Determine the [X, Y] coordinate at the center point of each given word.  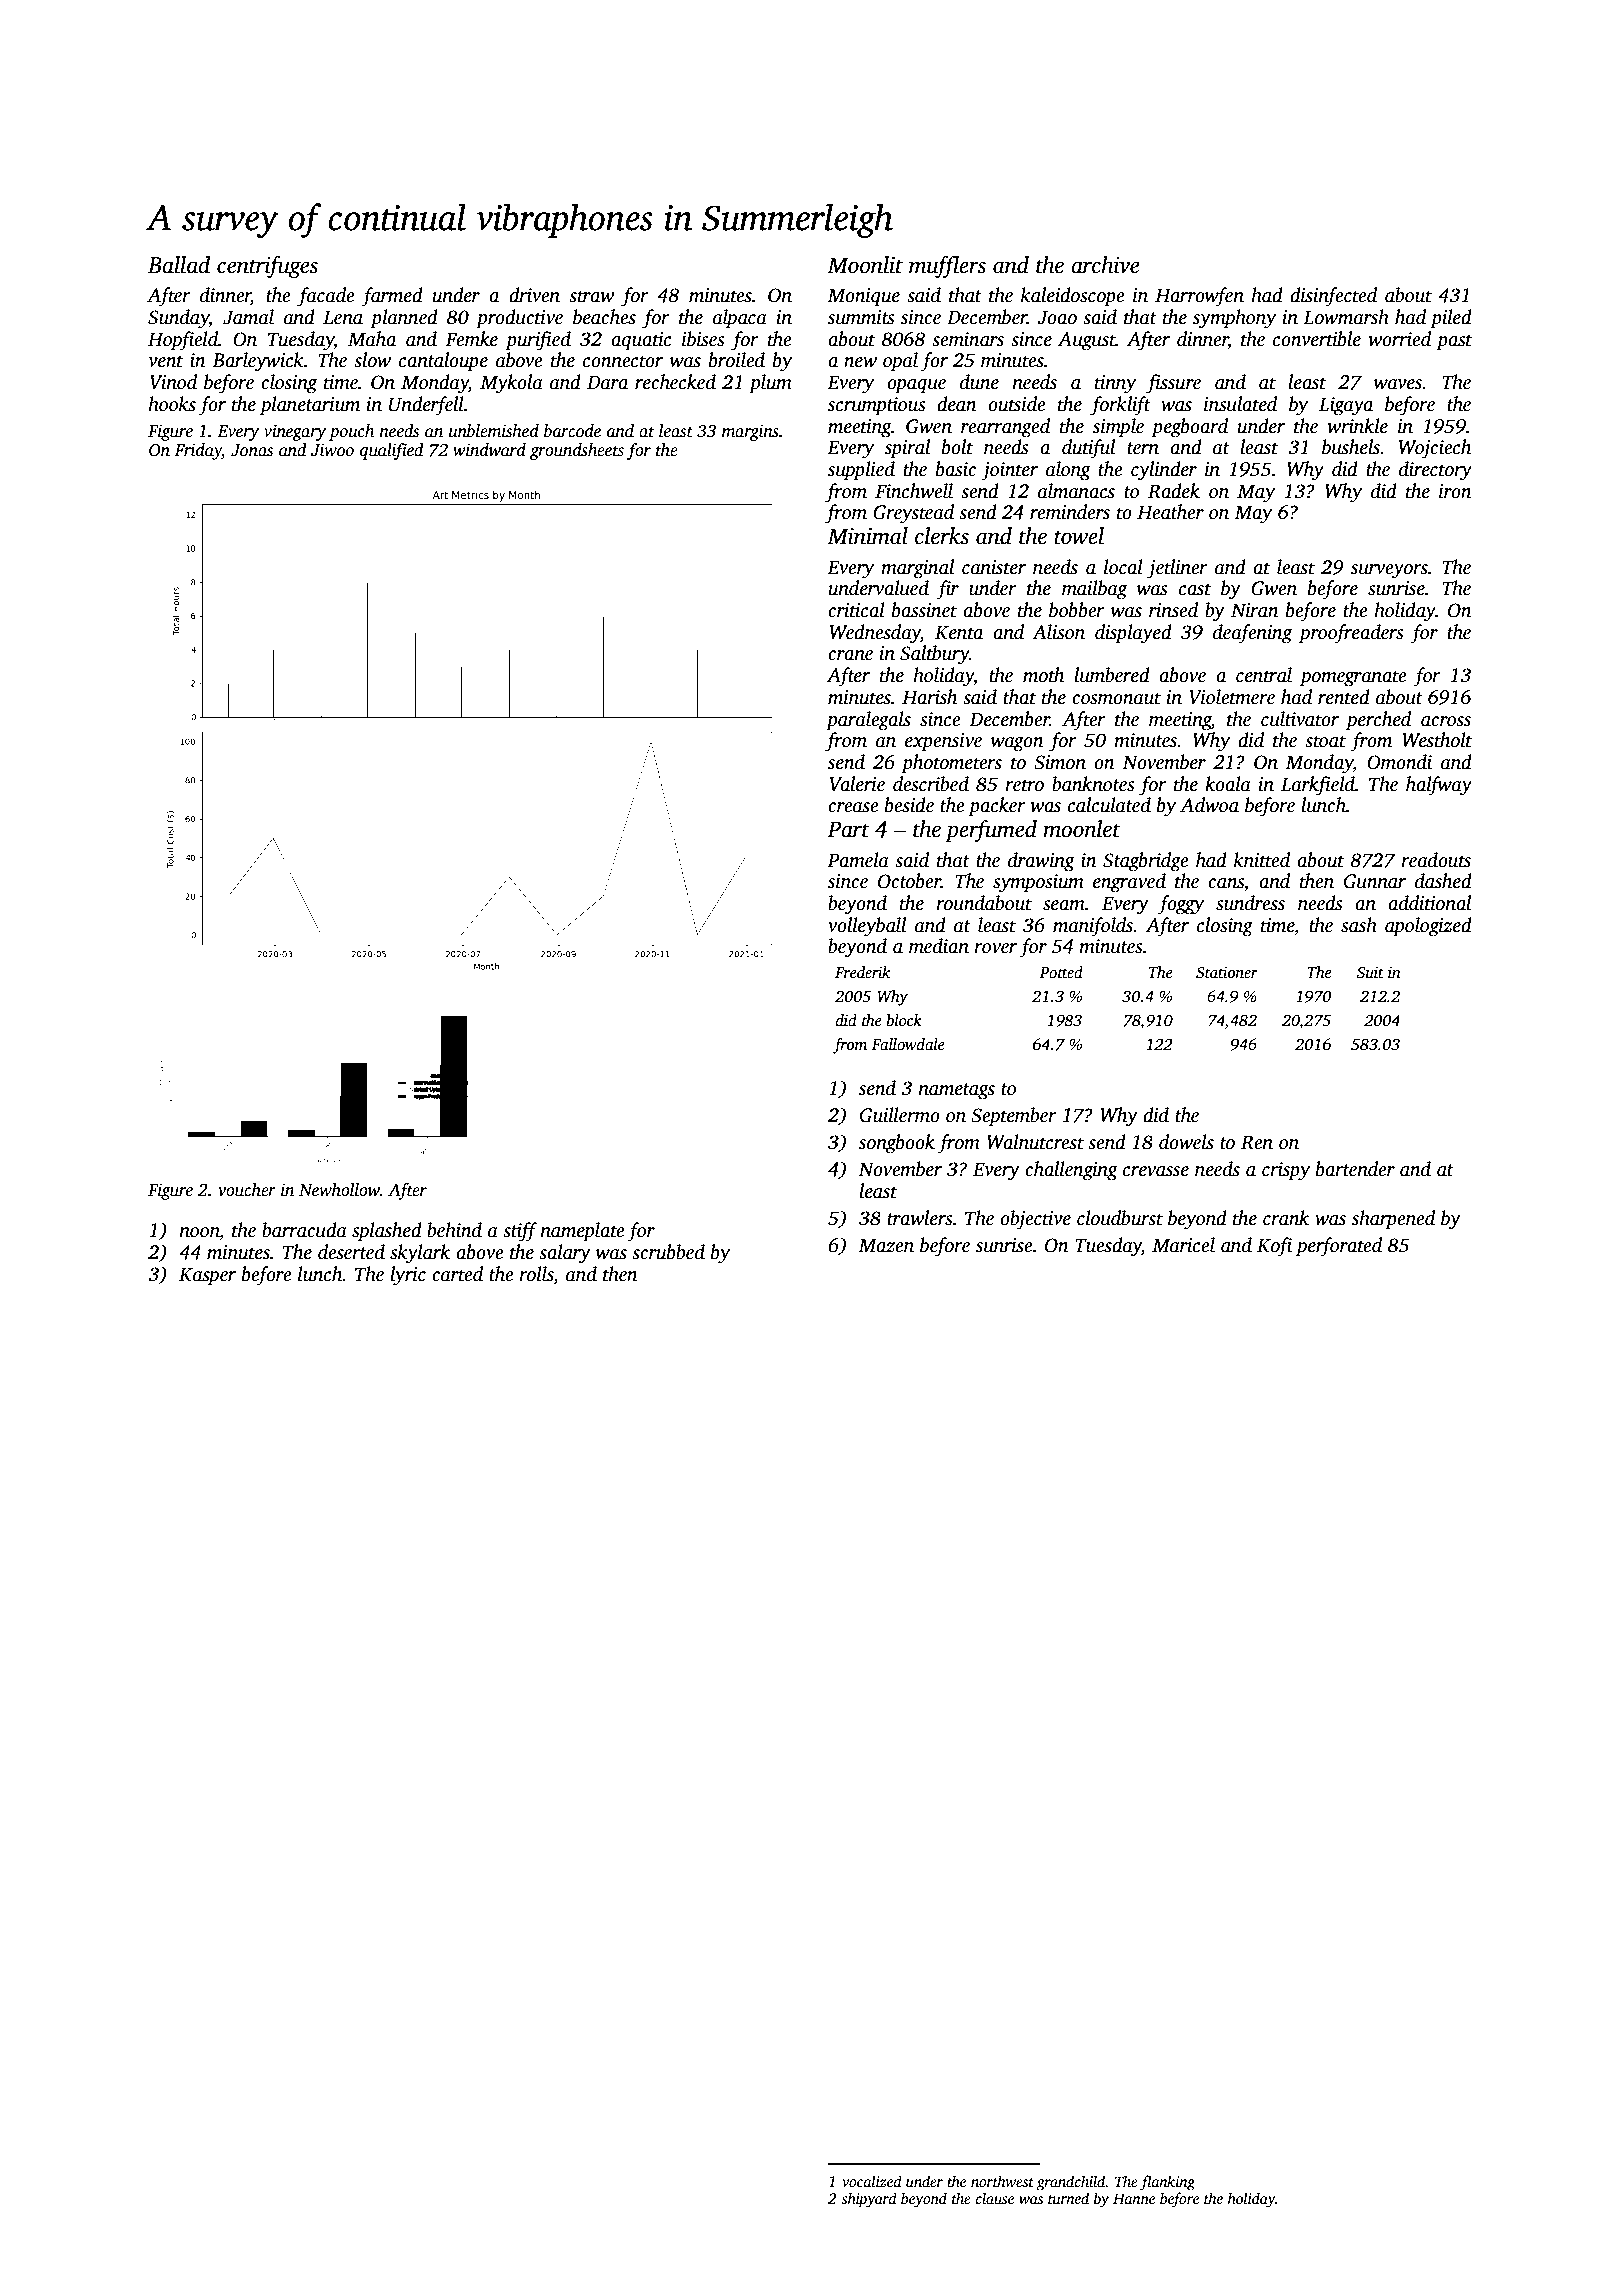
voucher [247, 1190]
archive [1105, 265]
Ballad [179, 265]
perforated [1339, 1247]
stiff [520, 1232]
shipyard [869, 2200]
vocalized [872, 2181]
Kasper [207, 1276]
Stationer [1227, 972]
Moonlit [865, 265]
